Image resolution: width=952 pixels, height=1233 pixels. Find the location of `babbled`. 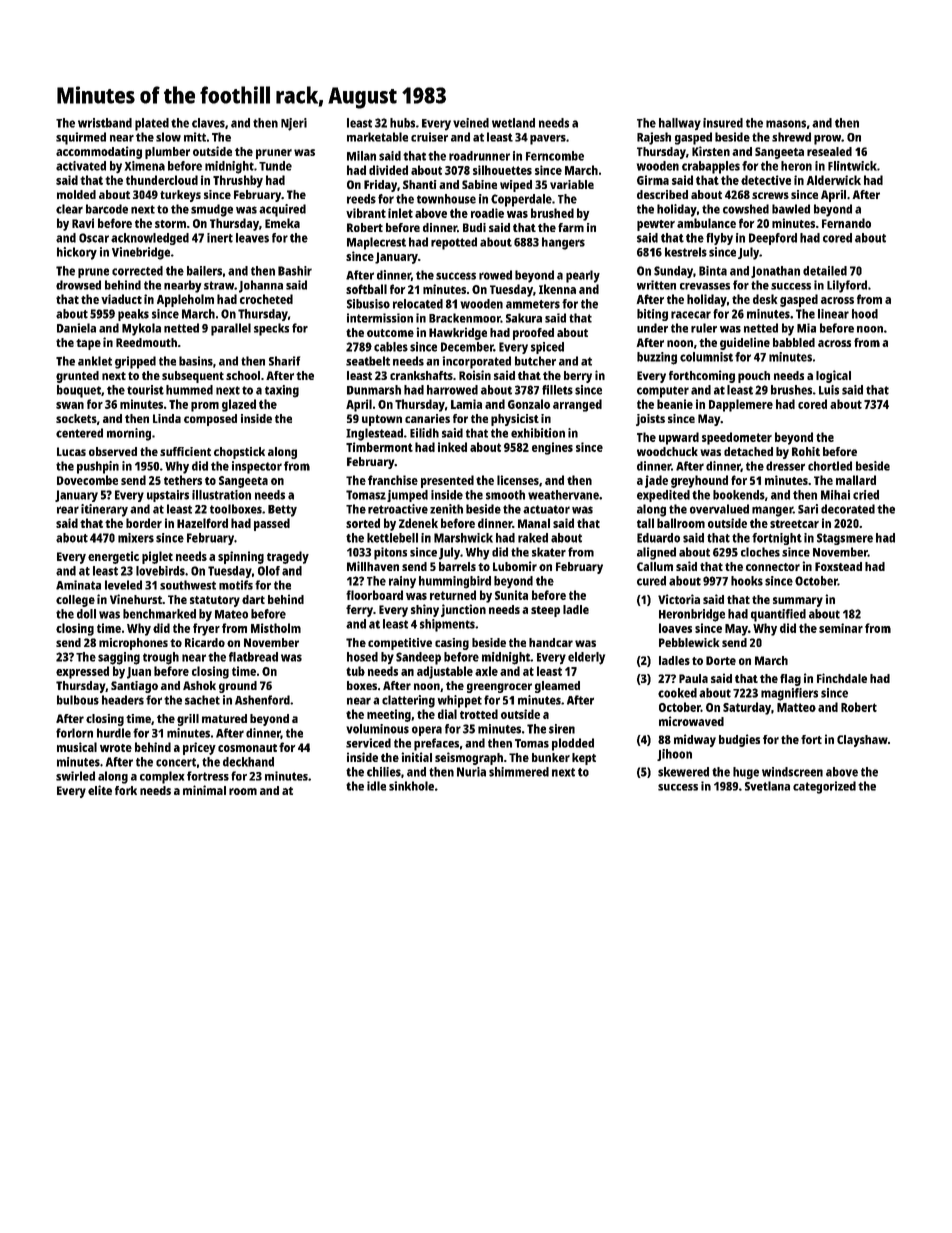

babbled is located at coordinates (794, 342).
